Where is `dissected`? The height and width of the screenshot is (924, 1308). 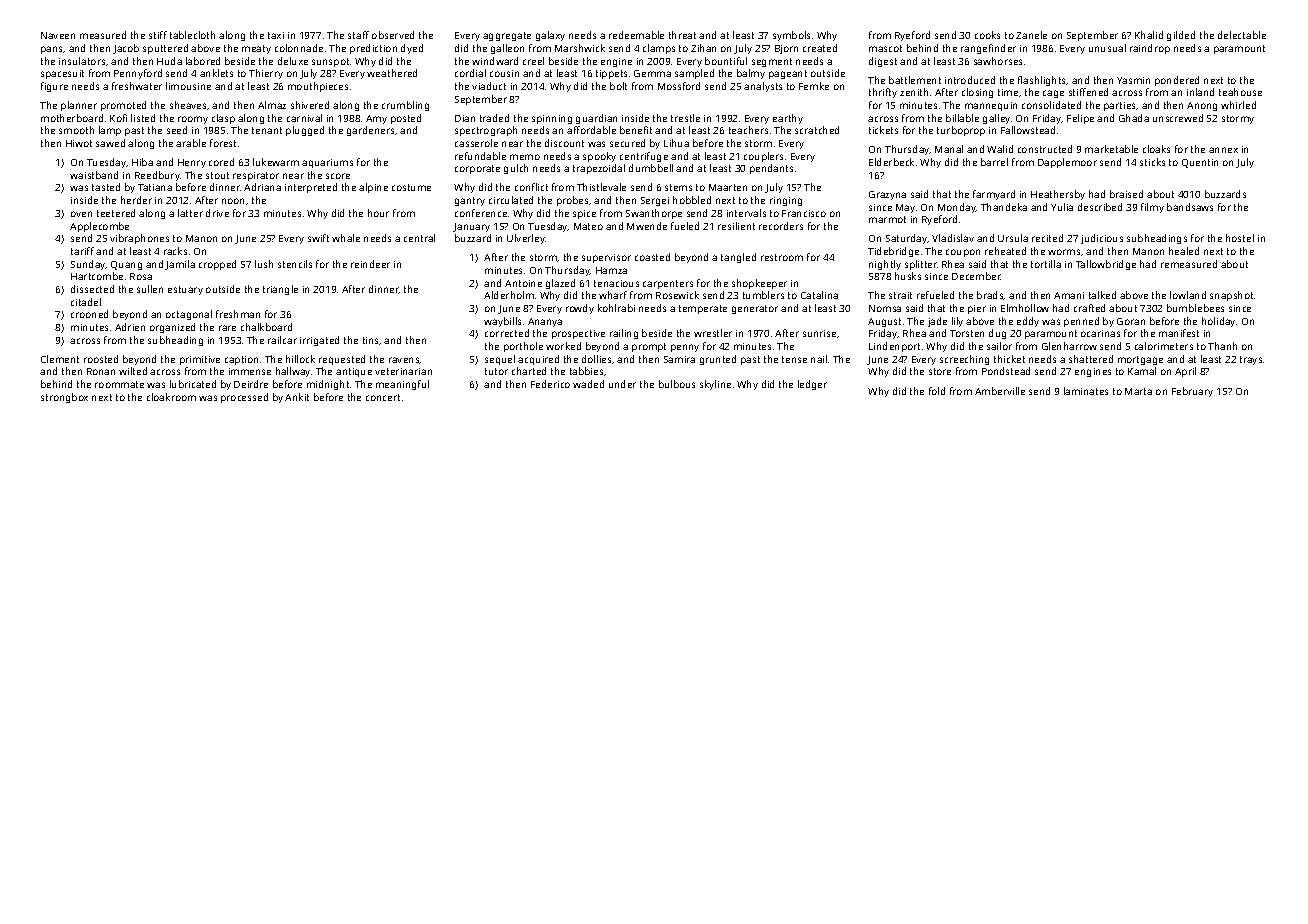
dissected is located at coordinates (92, 289).
